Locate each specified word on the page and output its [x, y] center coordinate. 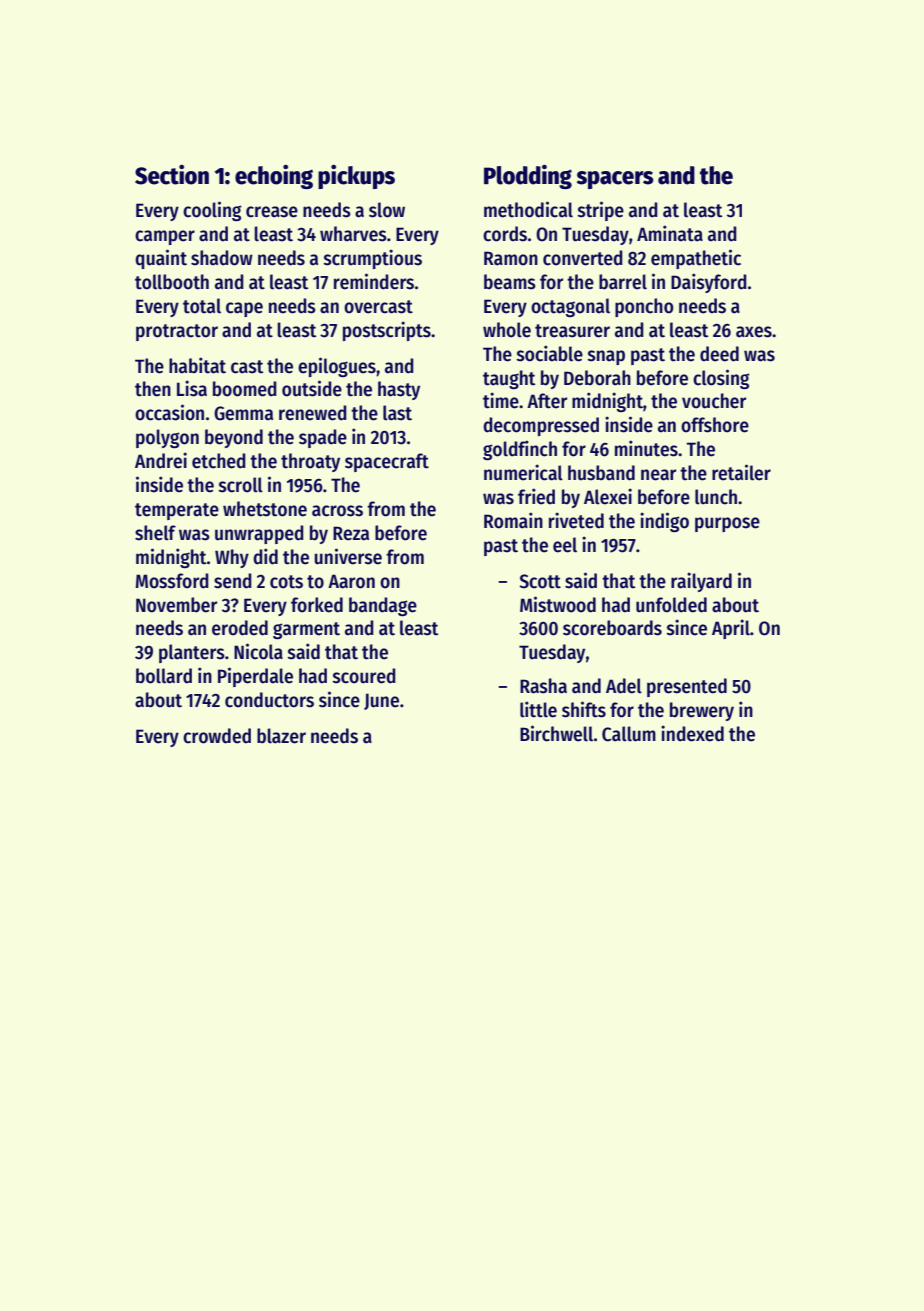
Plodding [528, 177]
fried [536, 496]
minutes [646, 448]
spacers [615, 180]
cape [244, 309]
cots [286, 582]
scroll [241, 485]
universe [348, 556]
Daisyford [709, 283]
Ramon [511, 258]
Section [172, 175]
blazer [281, 736]
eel [565, 545]
